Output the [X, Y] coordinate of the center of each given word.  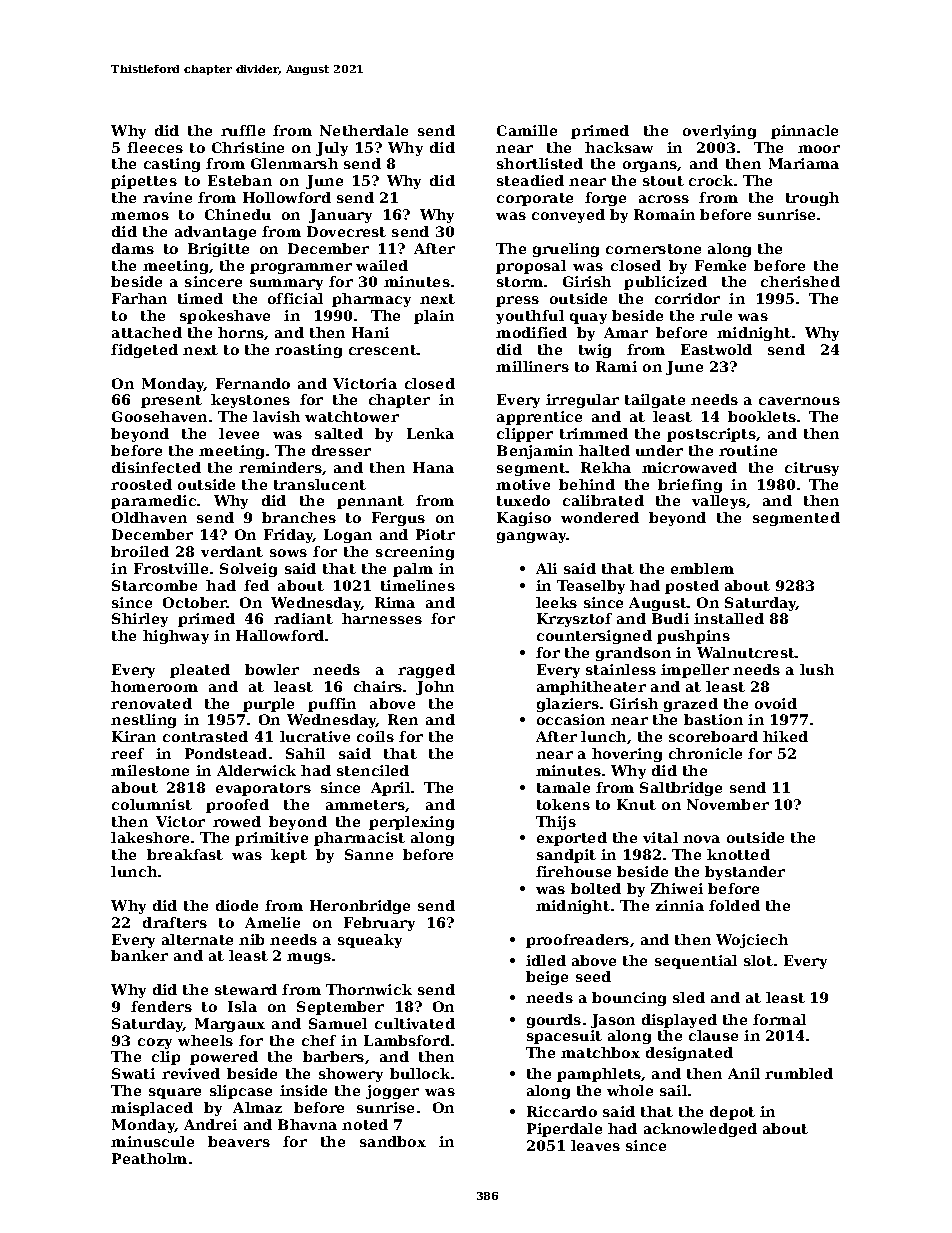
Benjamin [535, 452]
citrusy [812, 469]
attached [147, 332]
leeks [556, 602]
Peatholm [149, 1158]
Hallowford [280, 635]
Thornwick [369, 989]
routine [748, 450]
